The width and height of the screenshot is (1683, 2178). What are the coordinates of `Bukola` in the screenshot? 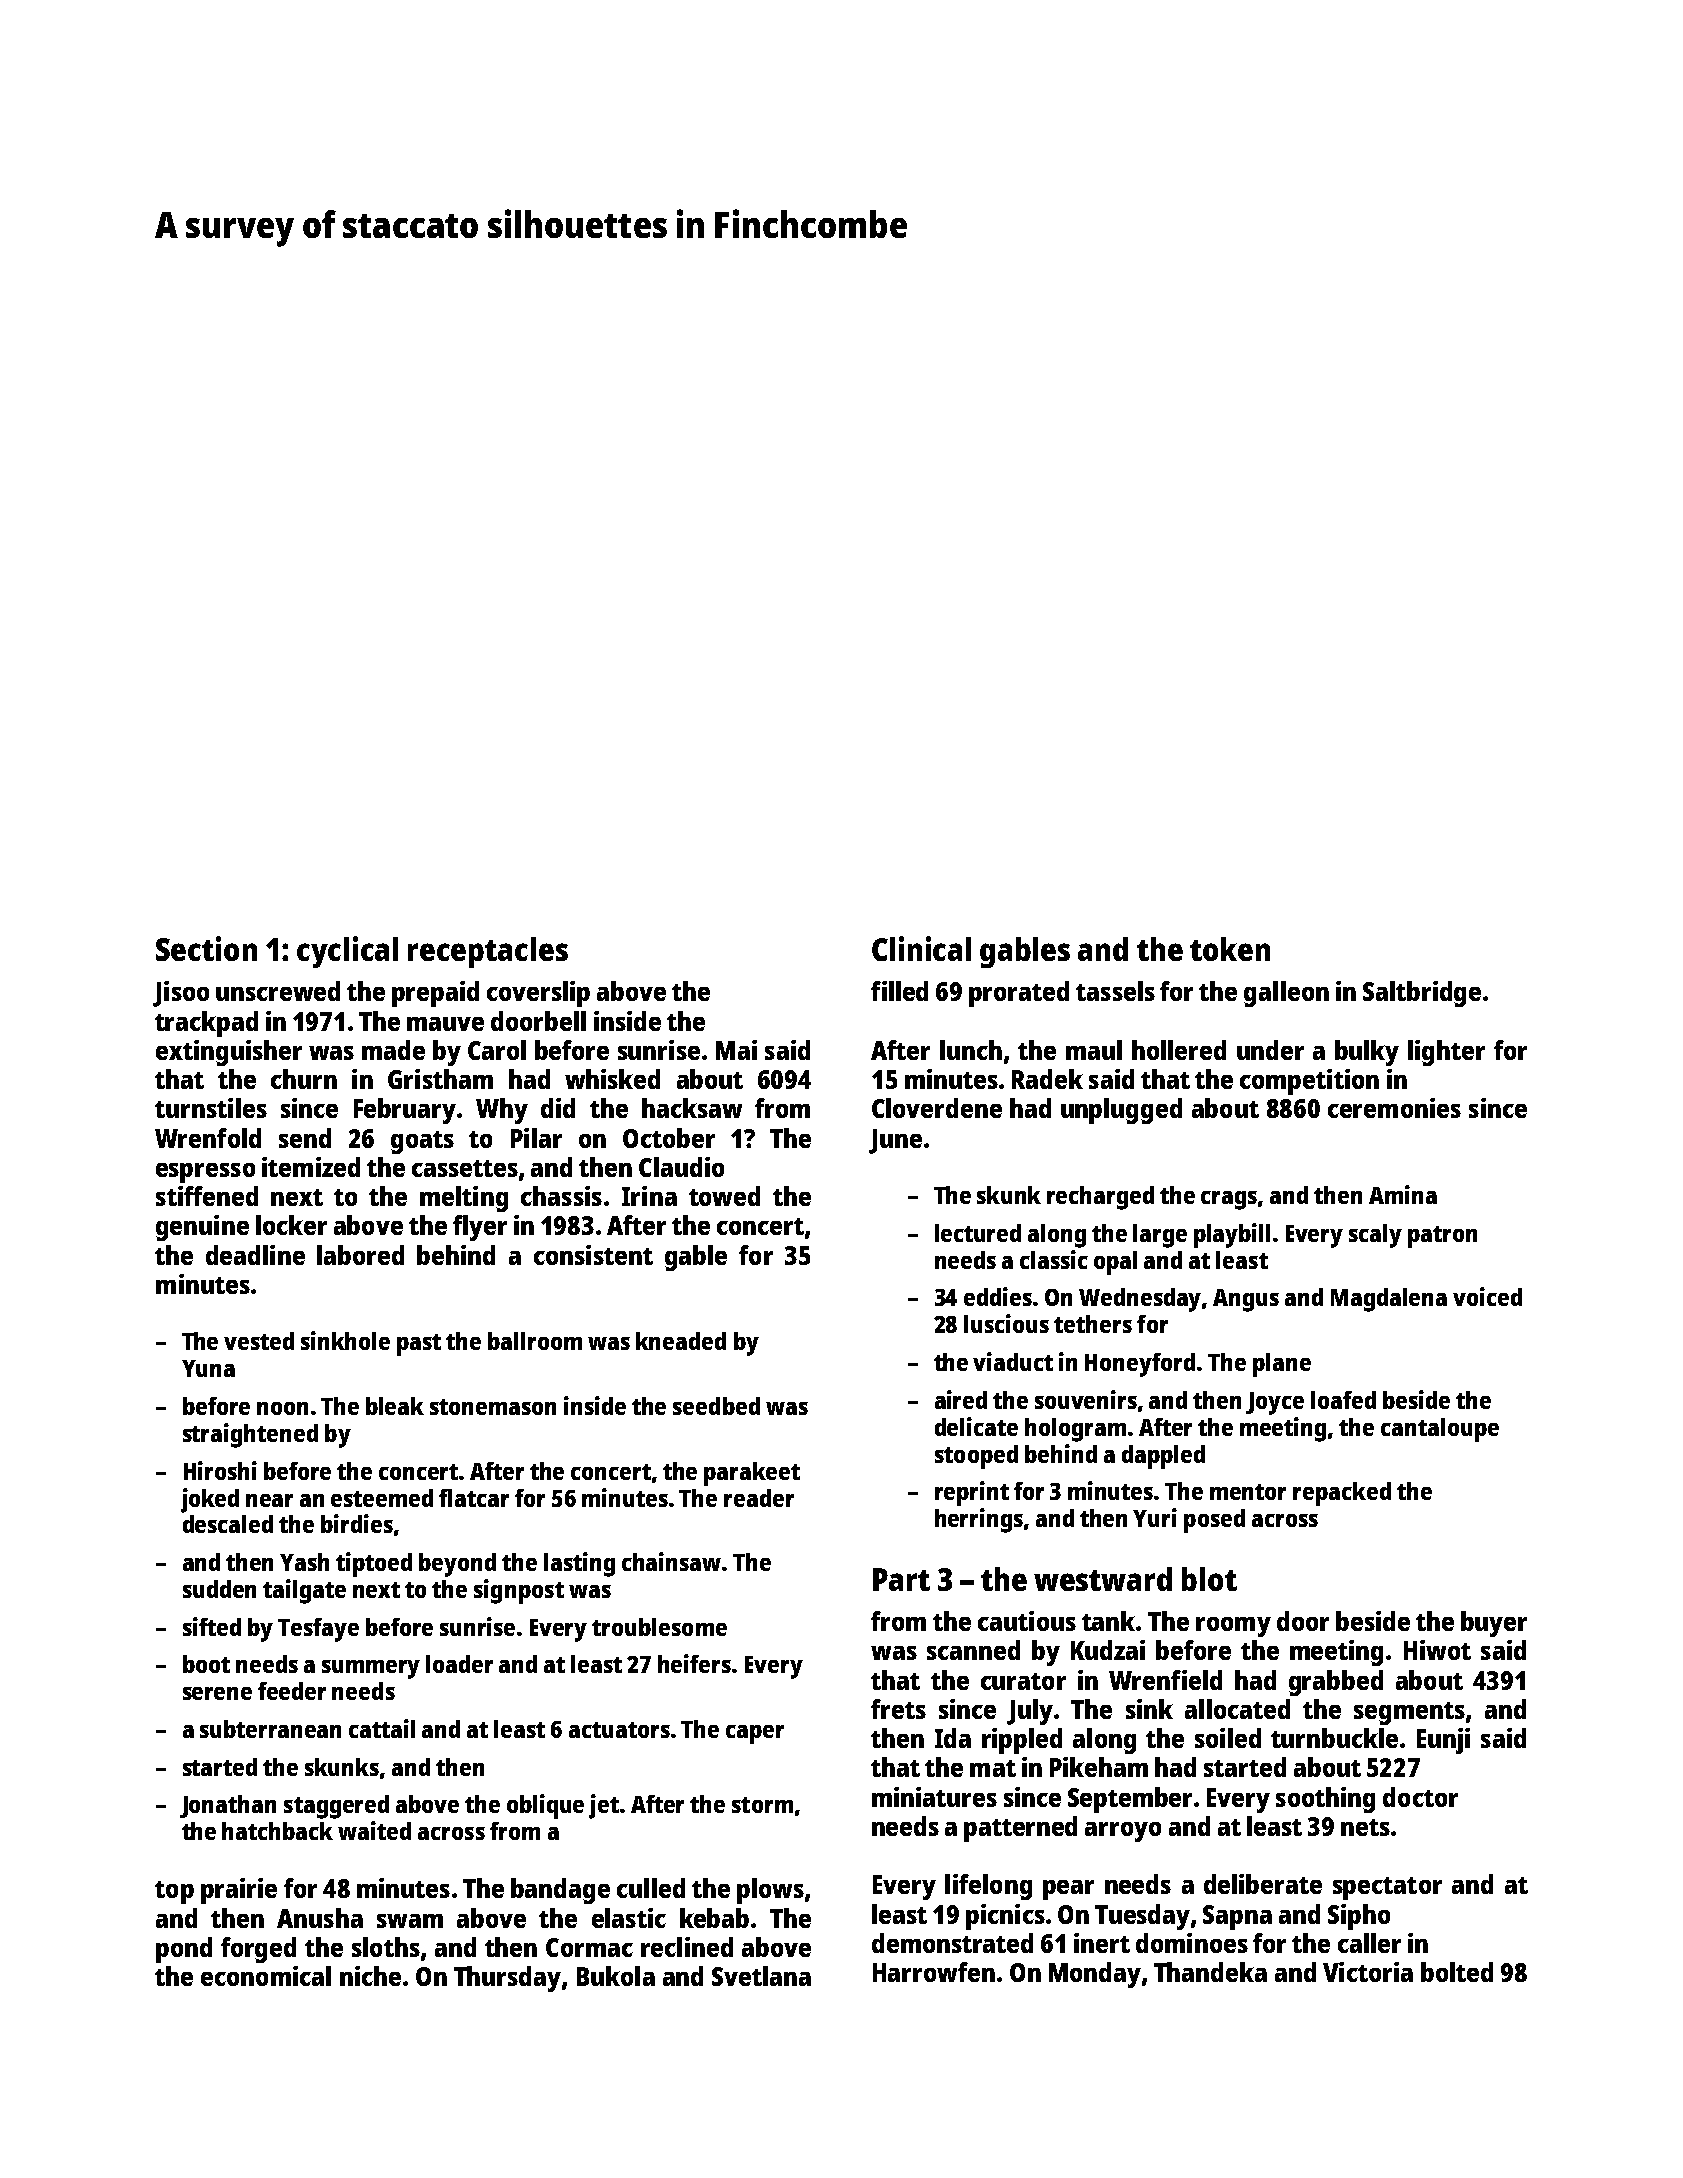 It's located at (616, 1976).
